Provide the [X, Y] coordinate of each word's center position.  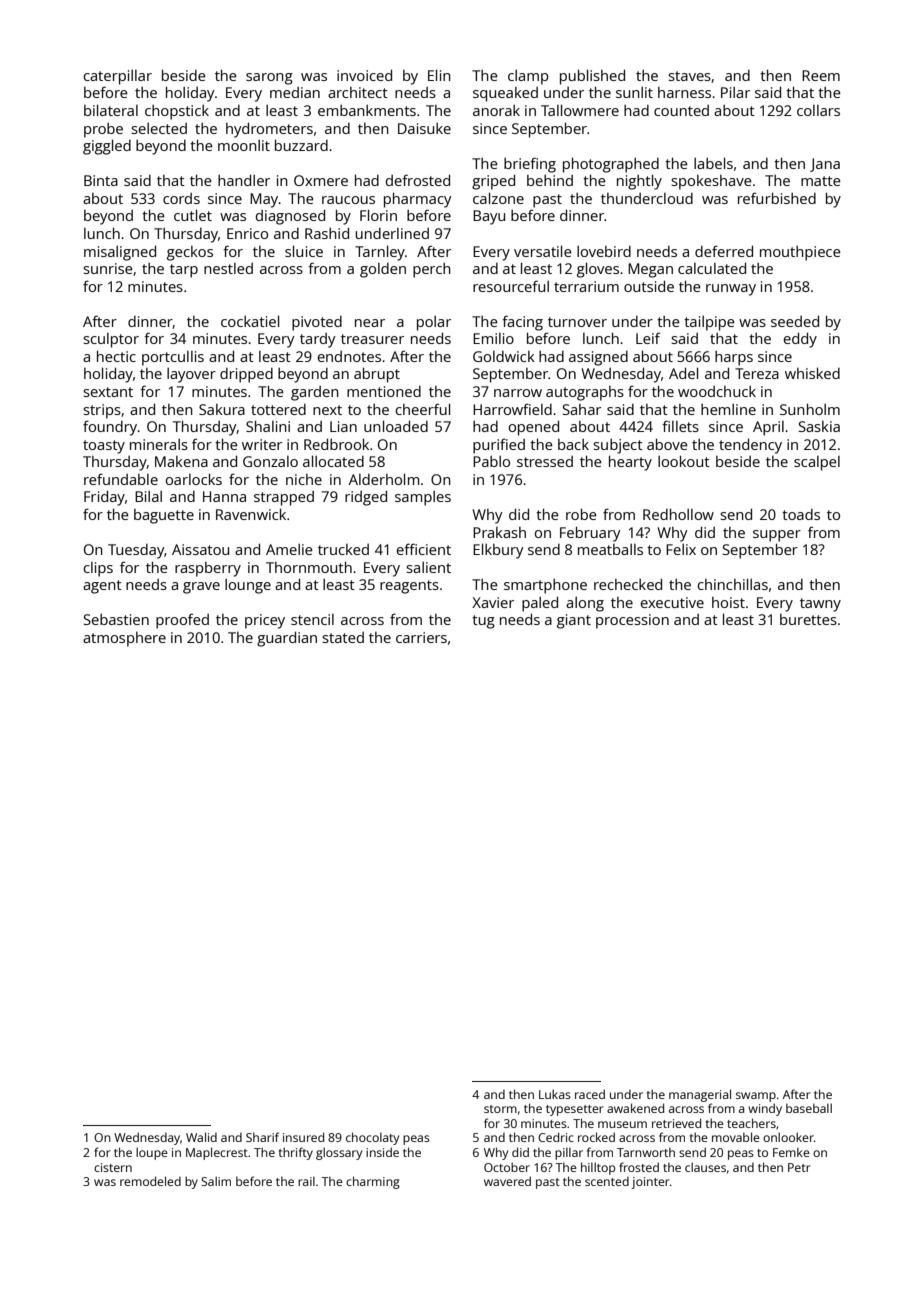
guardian [287, 639]
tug [483, 622]
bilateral [111, 110]
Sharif [262, 1137]
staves [689, 76]
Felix [681, 549]
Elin [439, 75]
